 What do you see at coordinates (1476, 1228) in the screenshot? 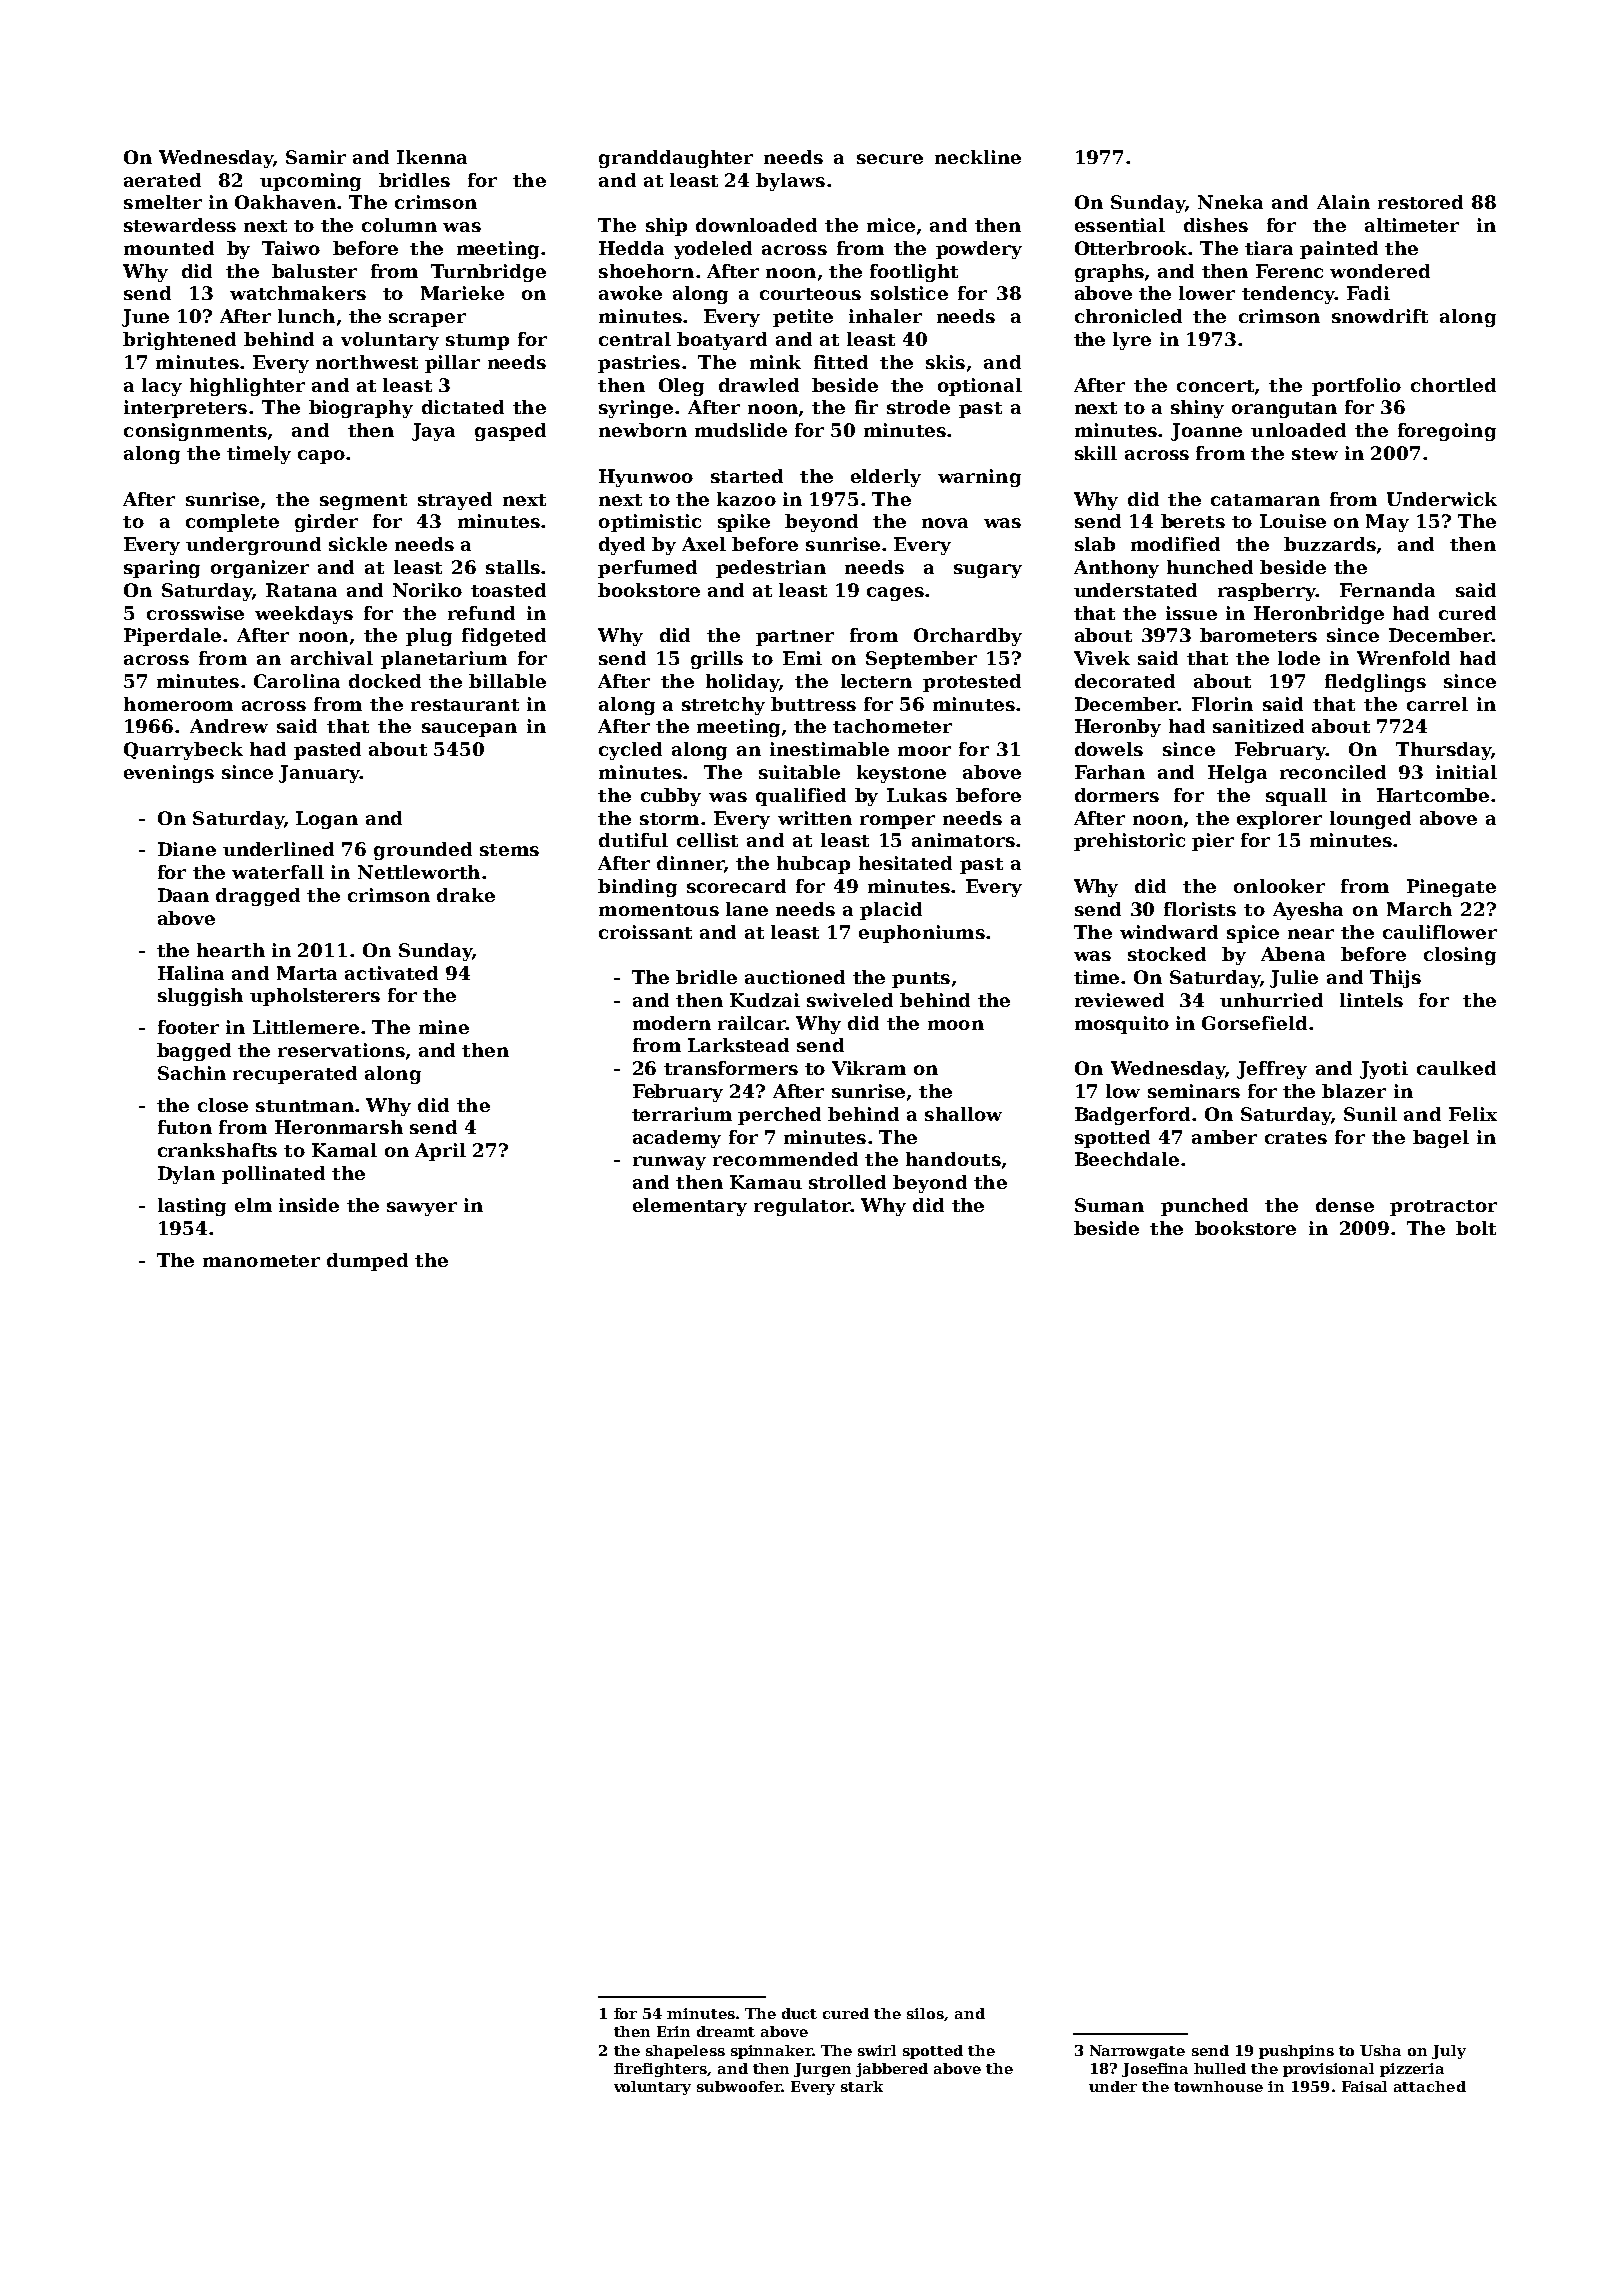
I see `bolt` at bounding box center [1476, 1228].
